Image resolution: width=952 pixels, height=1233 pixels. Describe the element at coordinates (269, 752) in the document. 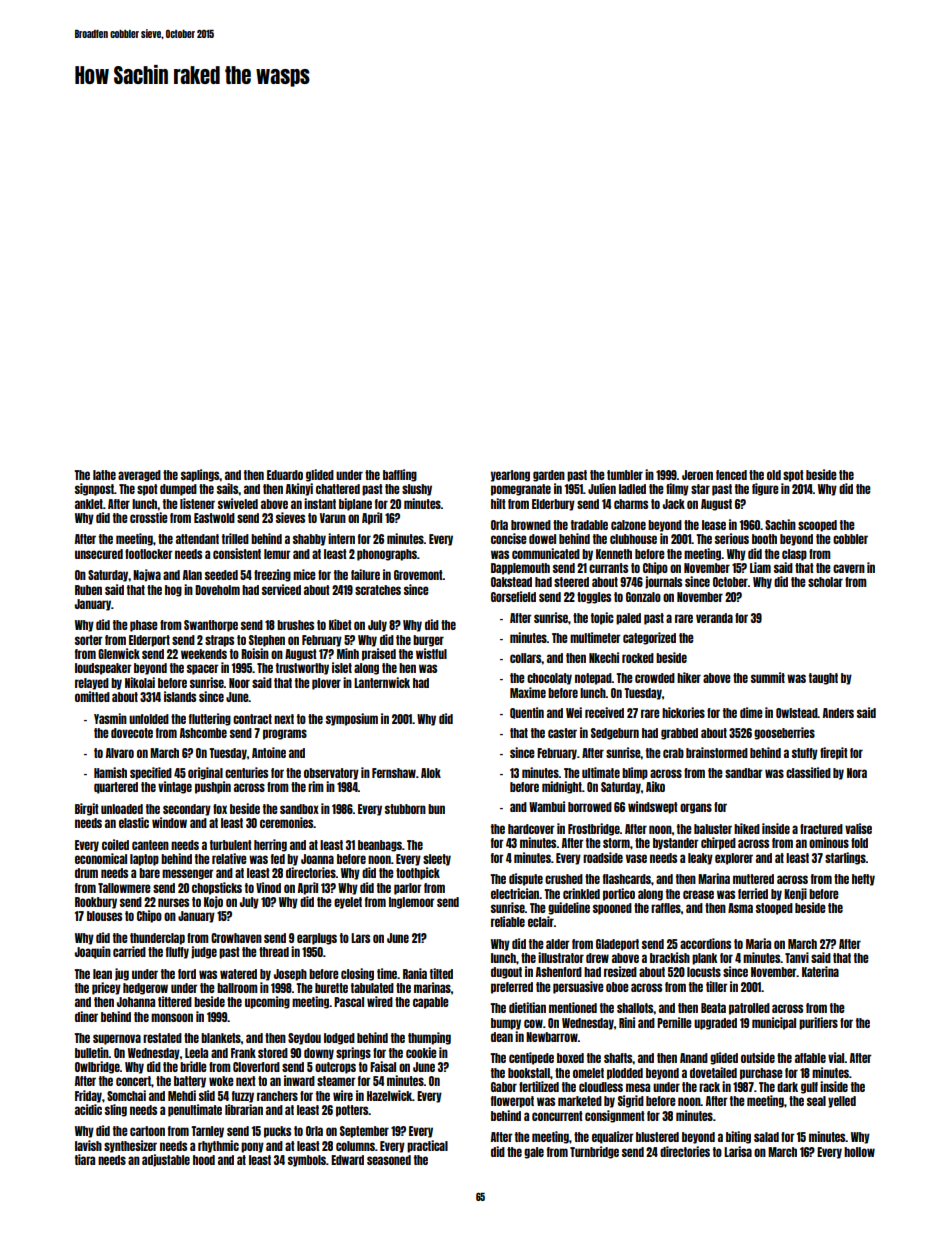

I see `Antoine` at that location.
